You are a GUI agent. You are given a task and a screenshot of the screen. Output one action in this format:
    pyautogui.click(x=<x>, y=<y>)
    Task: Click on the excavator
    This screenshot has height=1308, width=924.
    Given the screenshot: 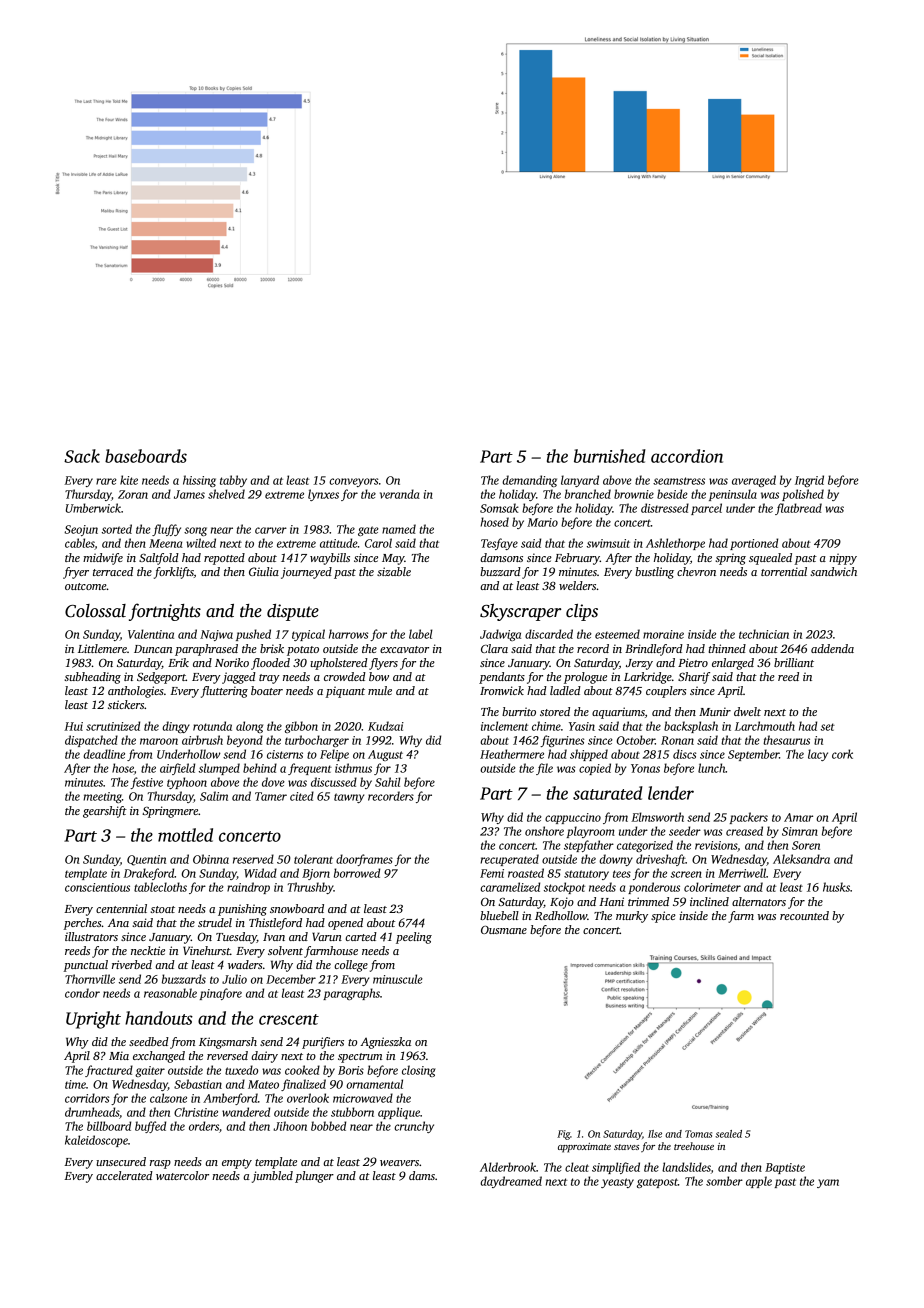 What is the action you would take?
    pyautogui.click(x=404, y=649)
